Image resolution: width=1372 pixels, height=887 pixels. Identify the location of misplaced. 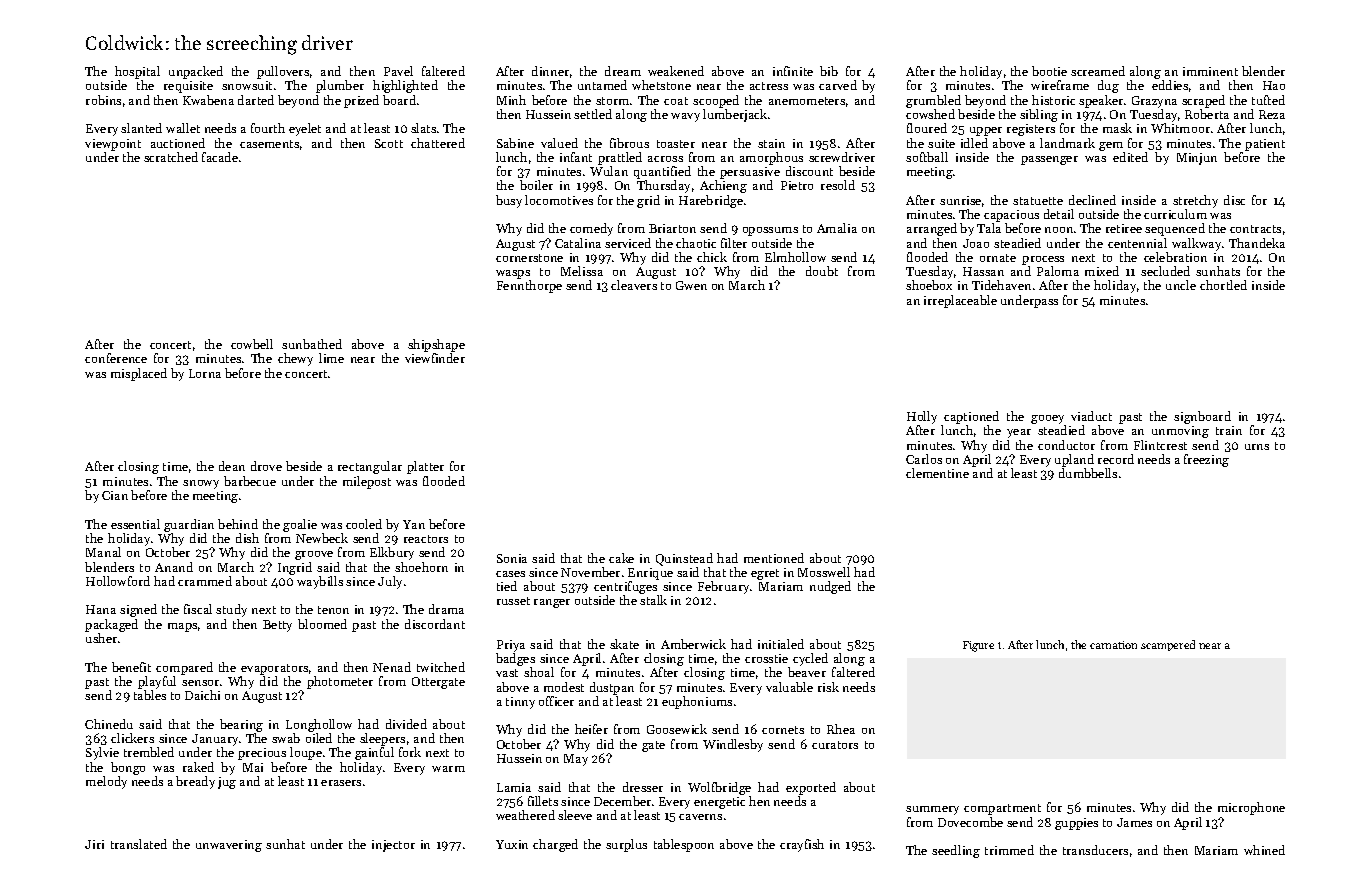
(139, 374).
